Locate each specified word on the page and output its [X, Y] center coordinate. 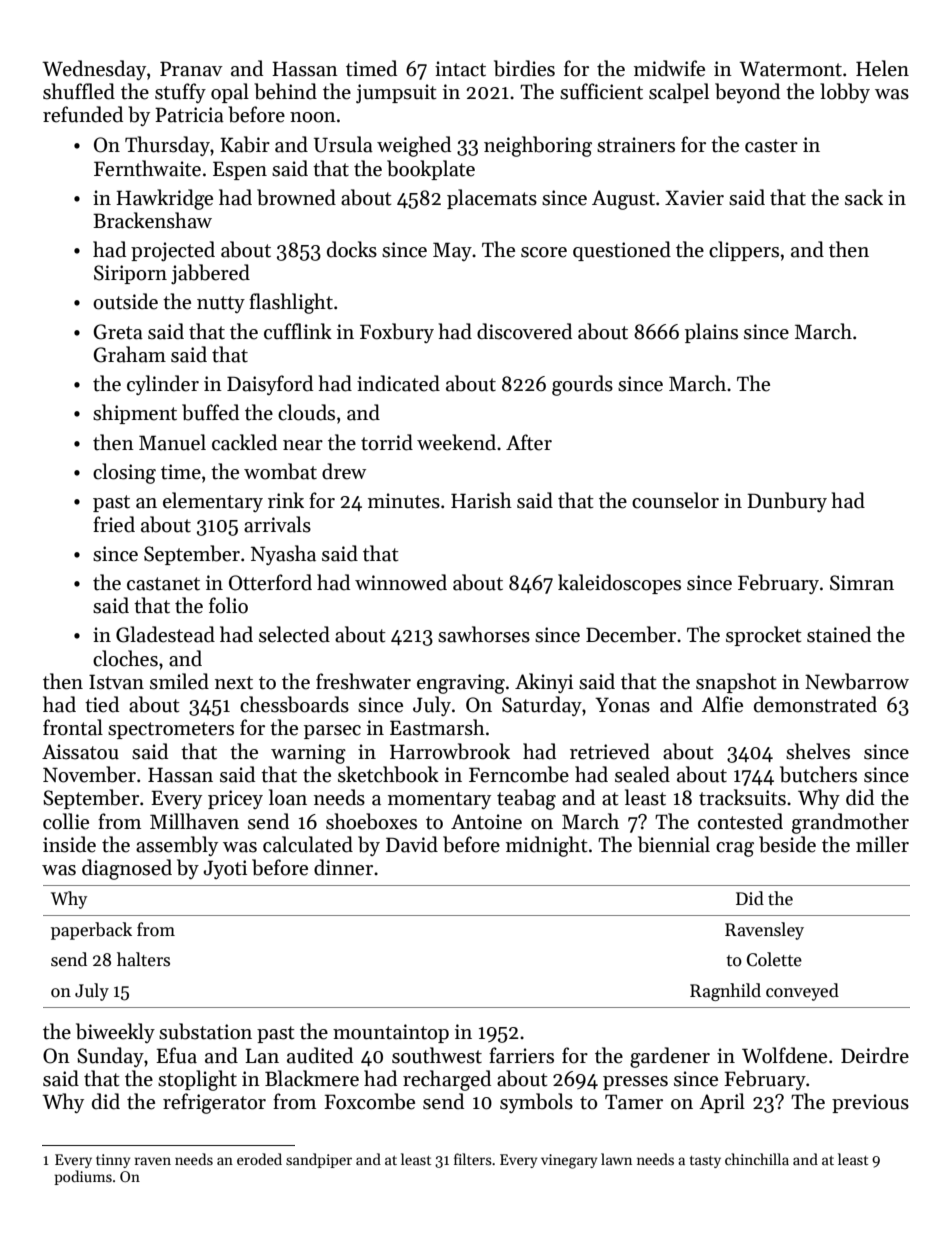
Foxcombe [369, 1101]
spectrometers [171, 730]
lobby [845, 93]
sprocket [764, 636]
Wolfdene [784, 1055]
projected [173, 251]
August [623, 200]
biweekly [115, 1033]
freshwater [363, 681]
